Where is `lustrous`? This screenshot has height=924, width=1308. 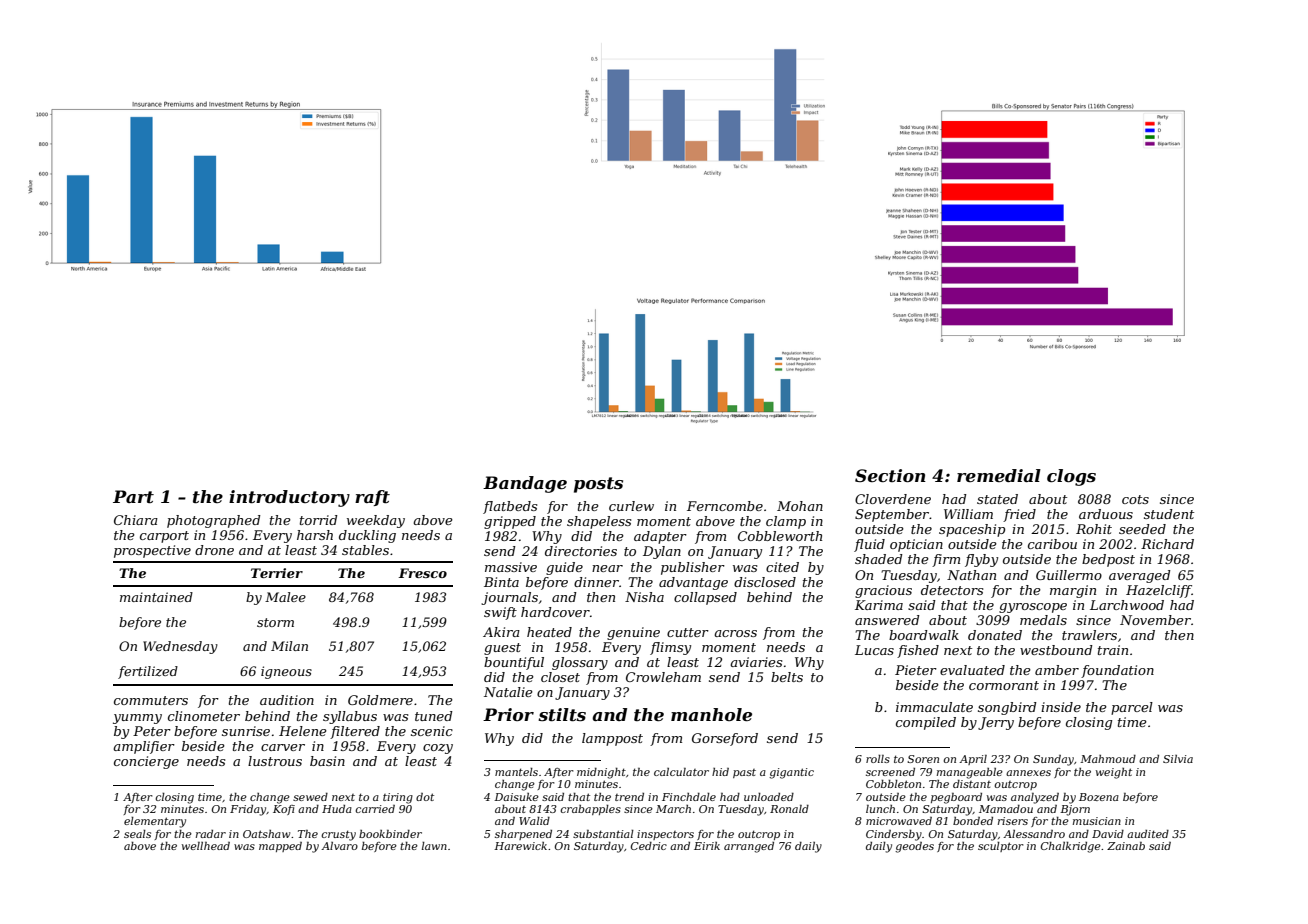
lustrous is located at coordinates (275, 761).
